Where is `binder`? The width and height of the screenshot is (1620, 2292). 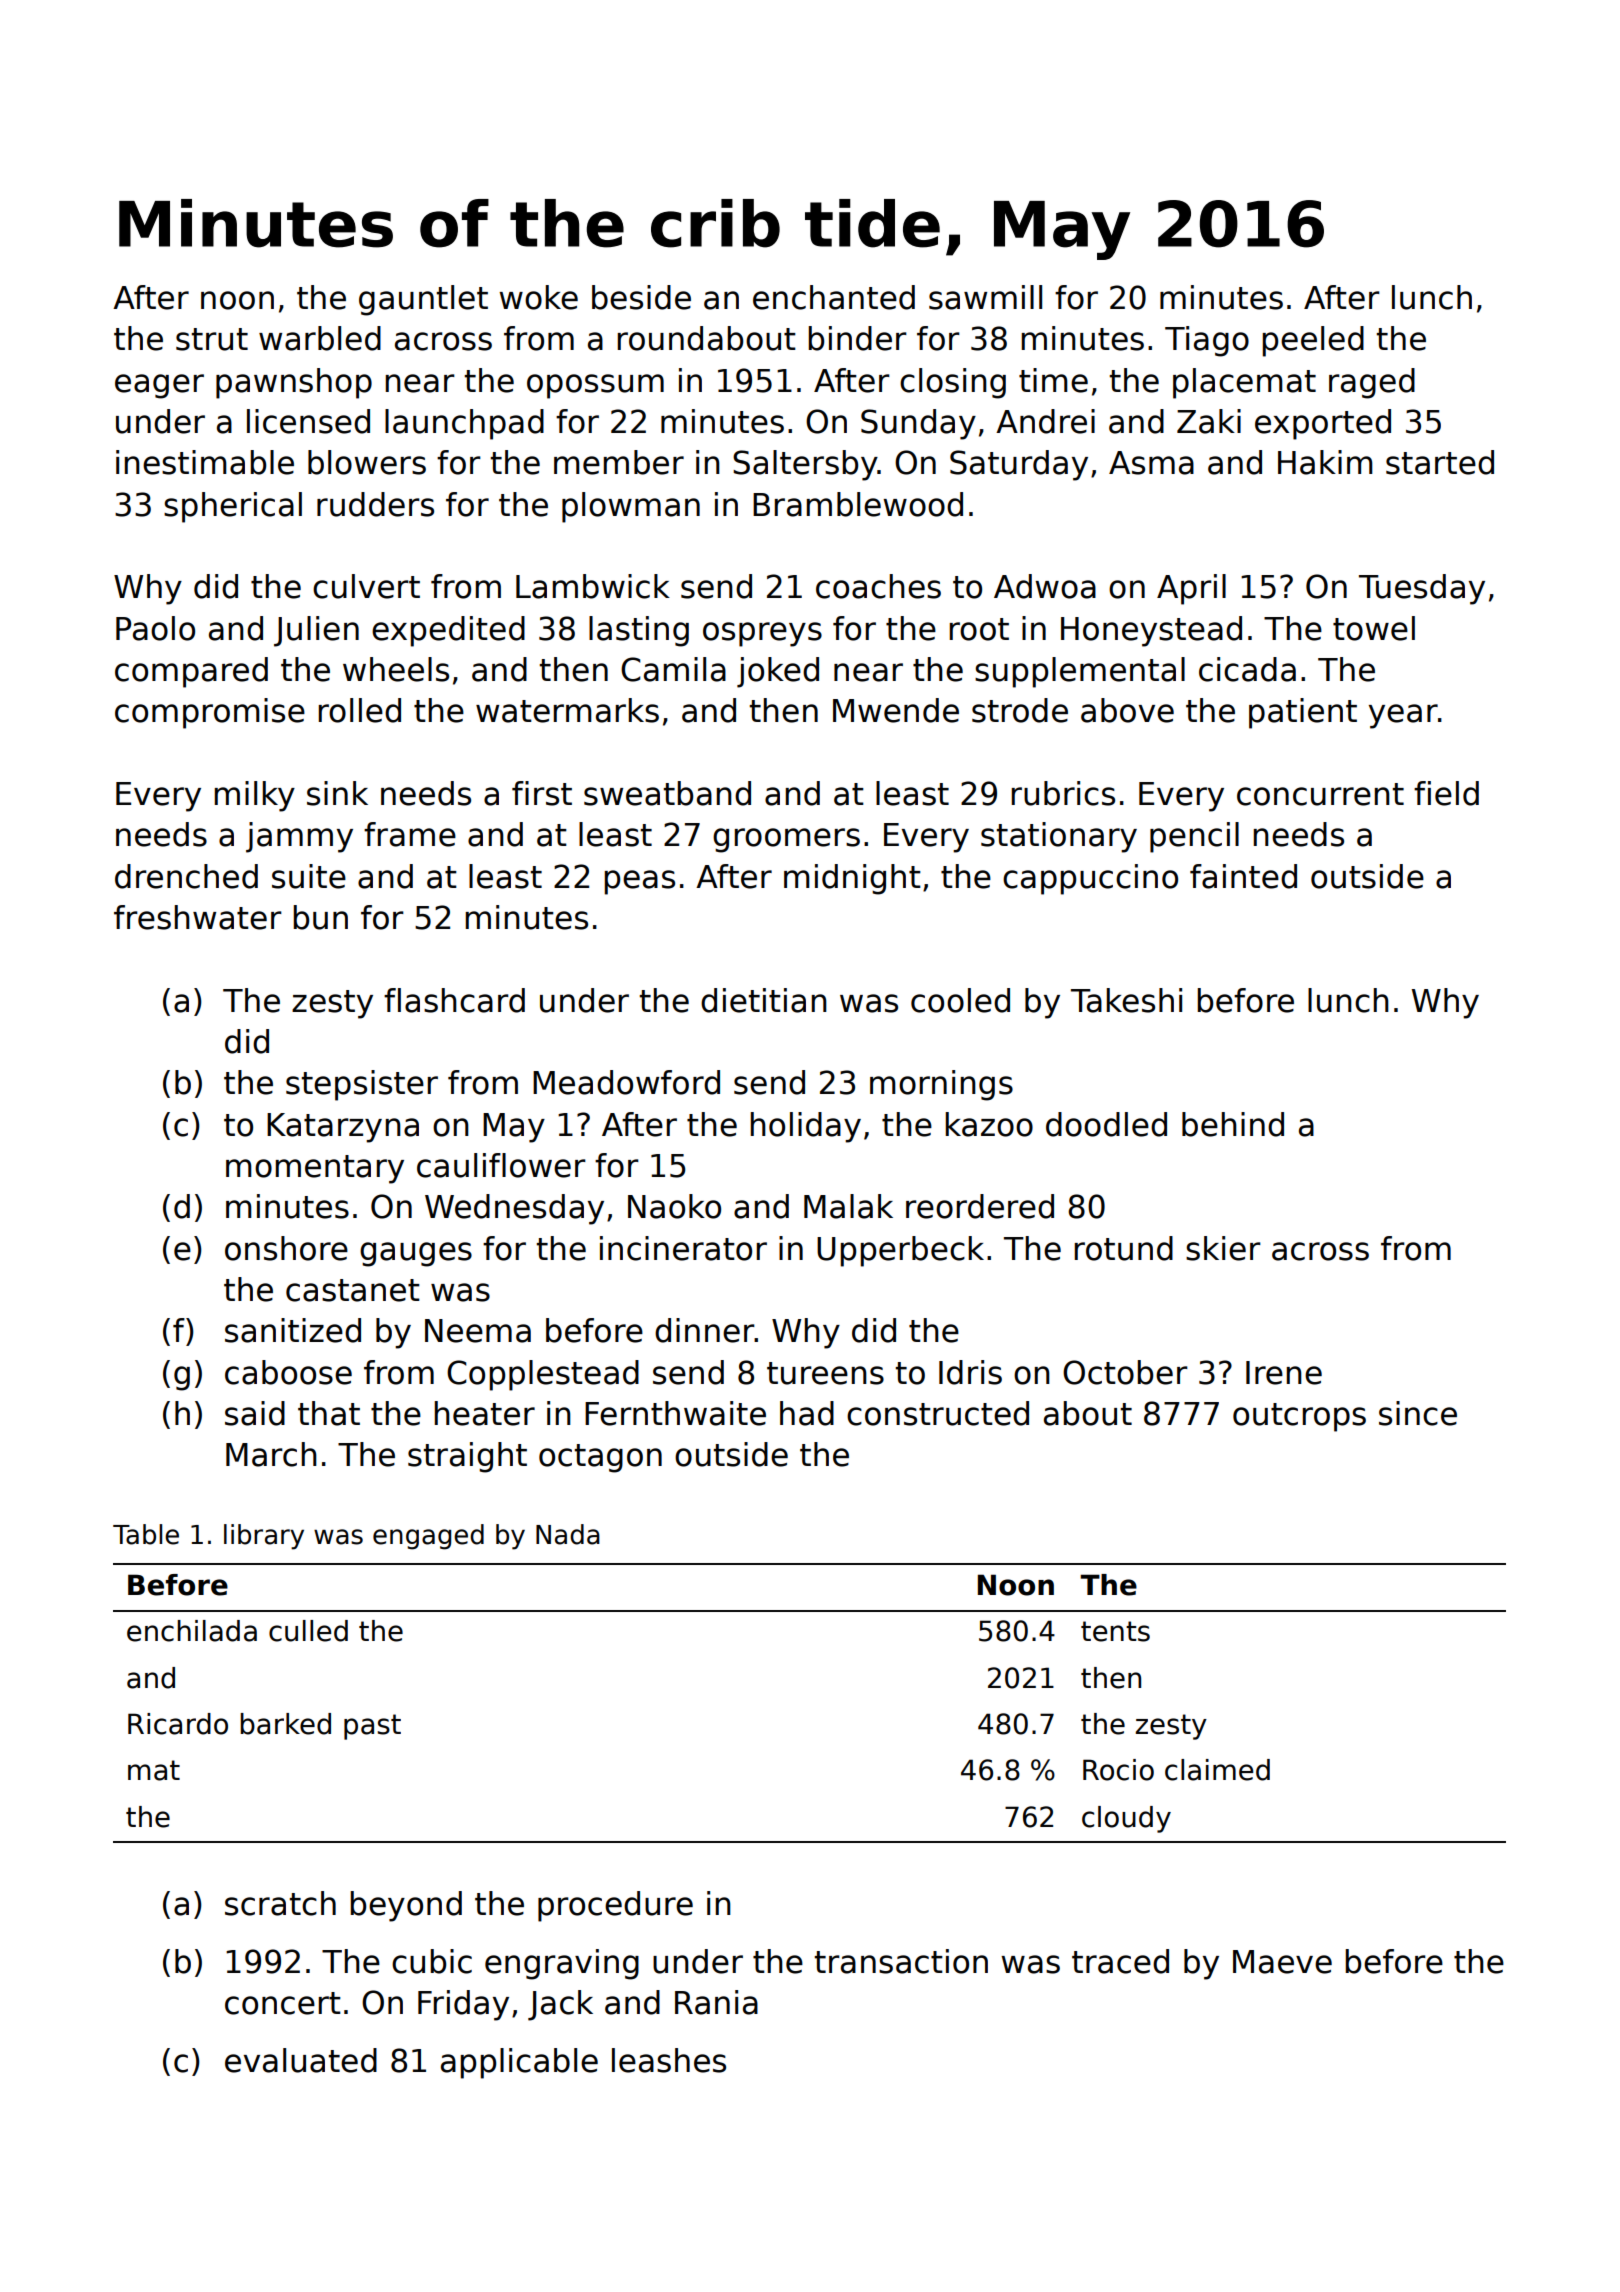
binder is located at coordinates (858, 338).
